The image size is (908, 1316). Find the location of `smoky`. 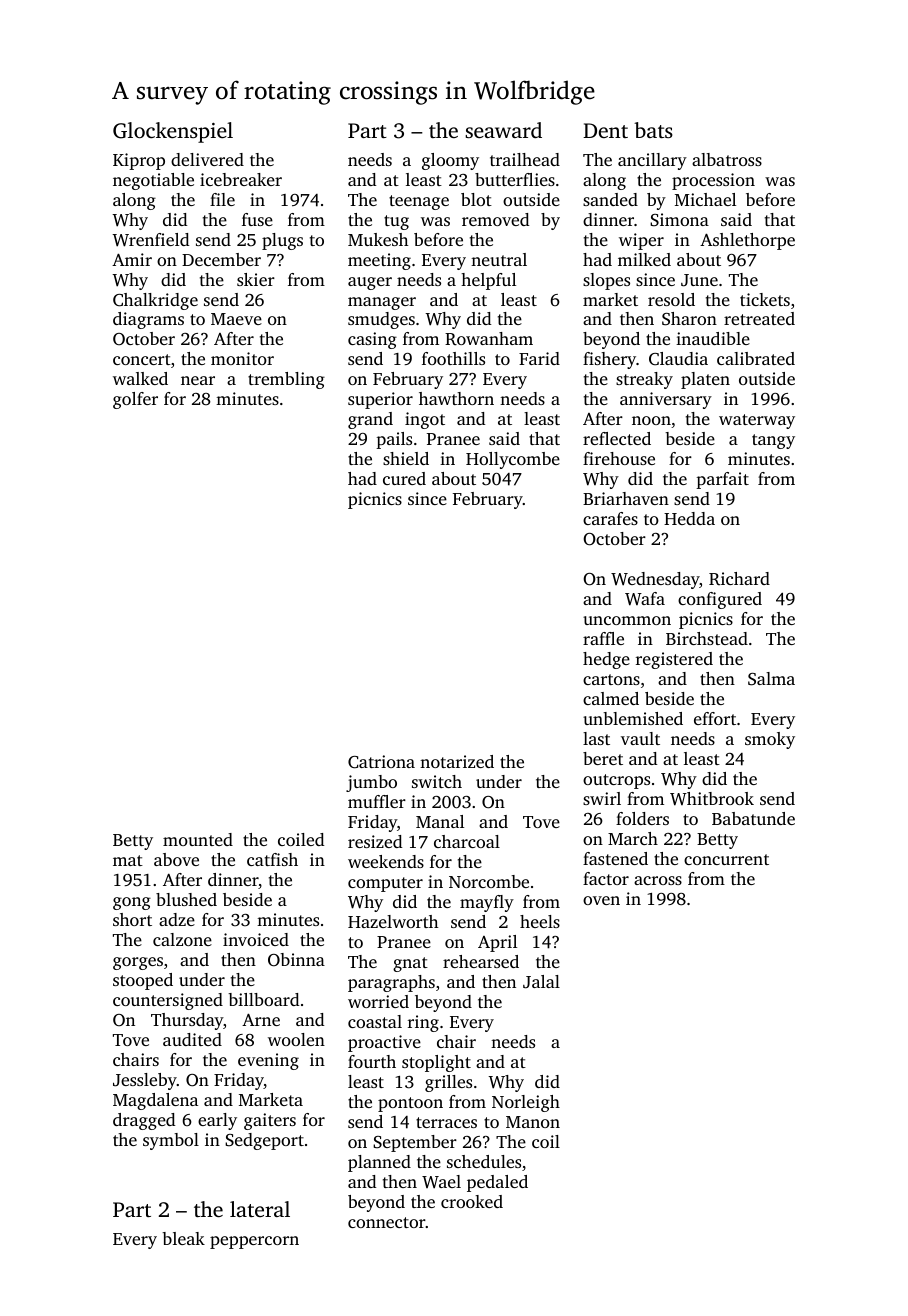

smoky is located at coordinates (770, 740).
